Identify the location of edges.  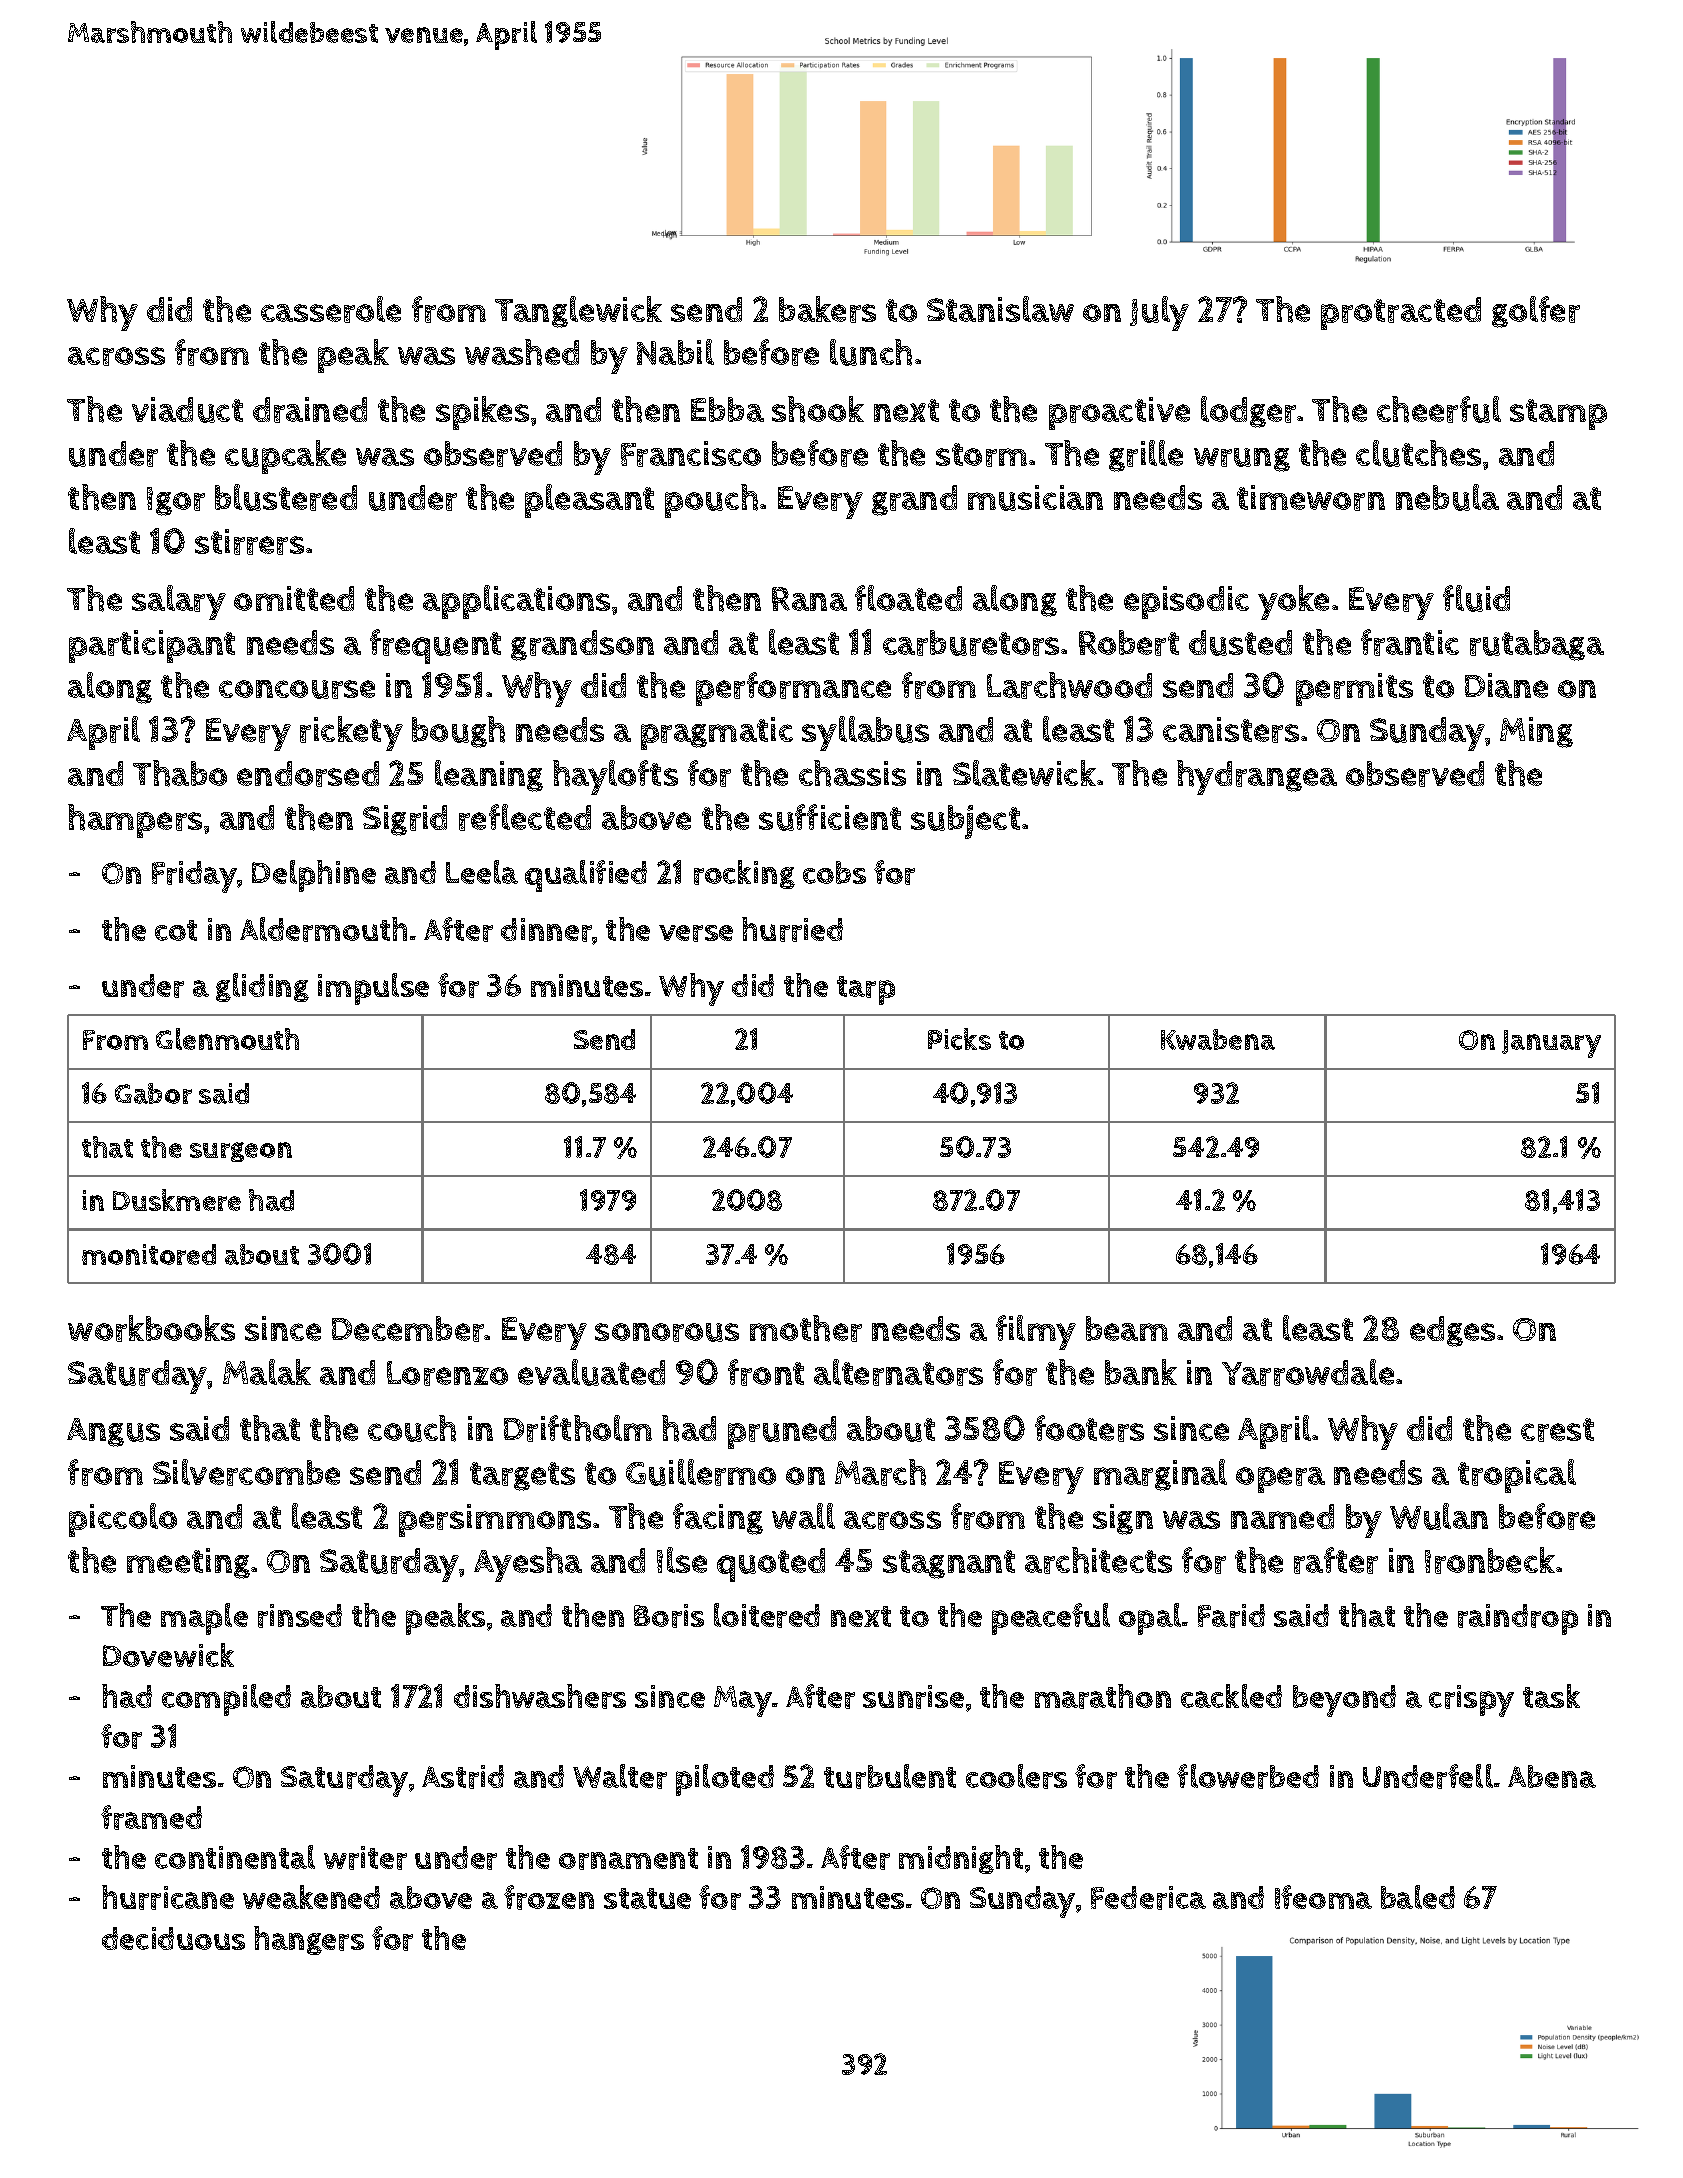
(1452, 1331).
